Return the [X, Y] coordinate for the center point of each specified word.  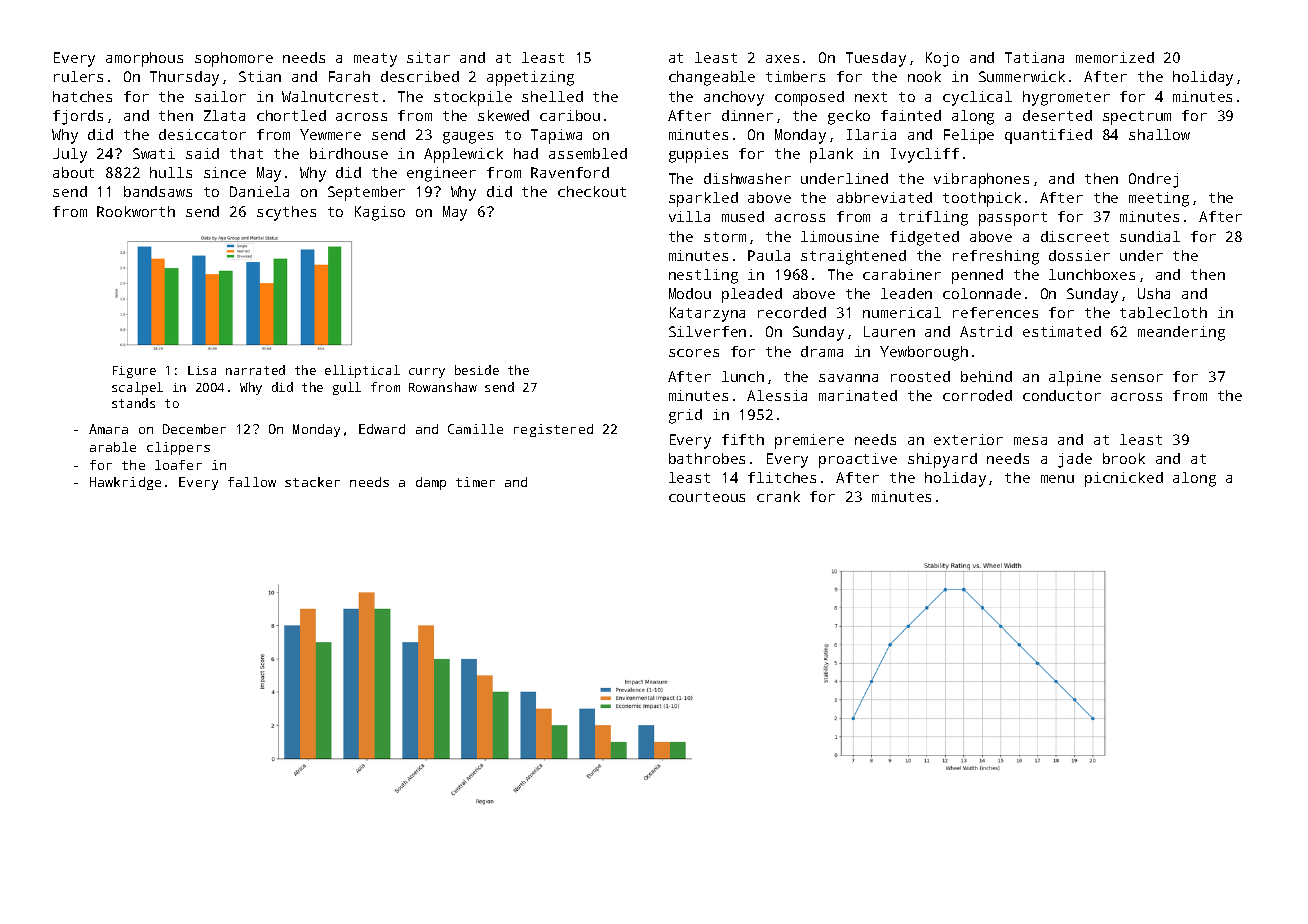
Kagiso [380, 213]
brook [1124, 458]
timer [475, 482]
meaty [375, 60]
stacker [312, 482]
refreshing [996, 257]
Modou [690, 293]
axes [782, 59]
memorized [1115, 57]
